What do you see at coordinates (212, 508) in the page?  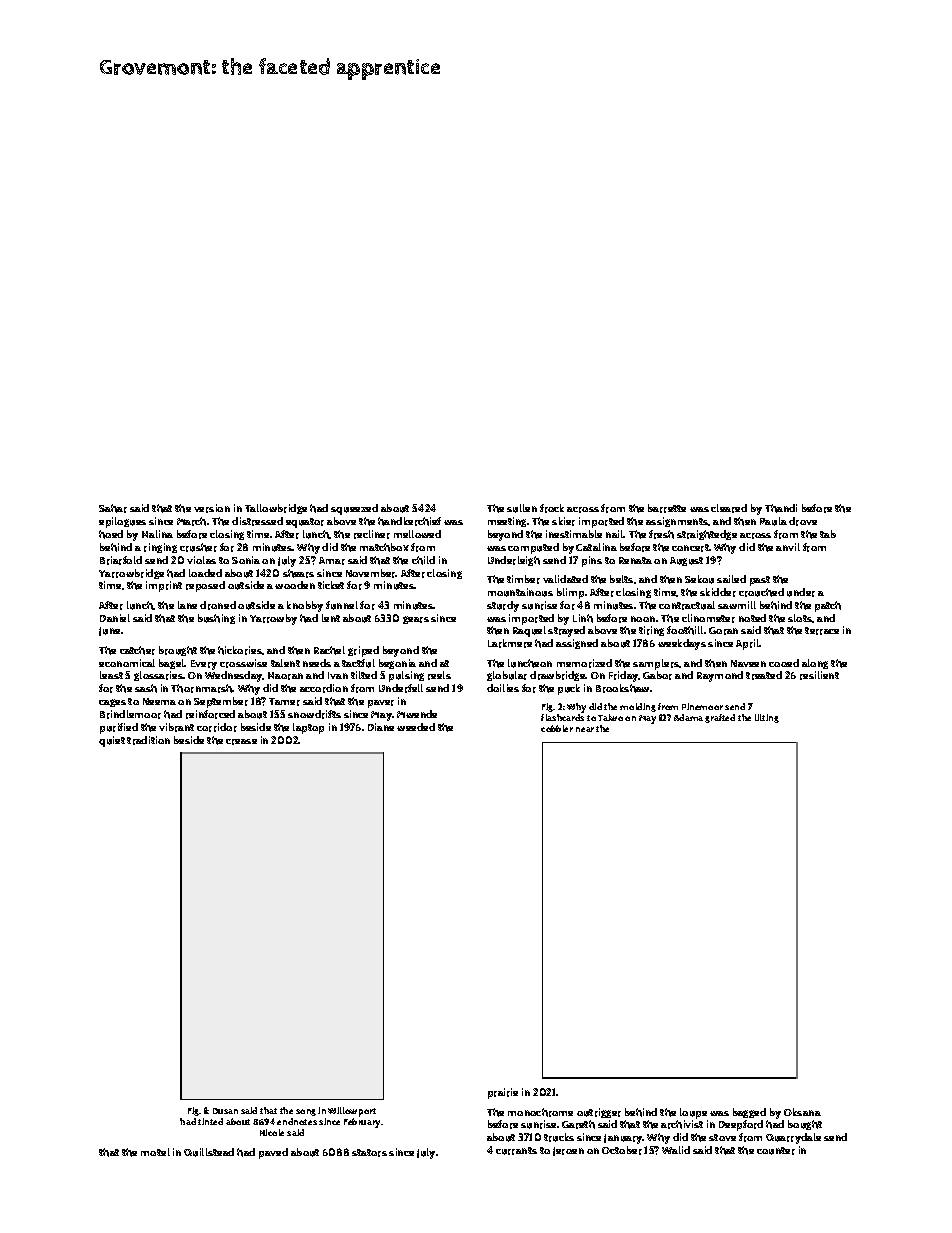 I see `version` at bounding box center [212, 508].
